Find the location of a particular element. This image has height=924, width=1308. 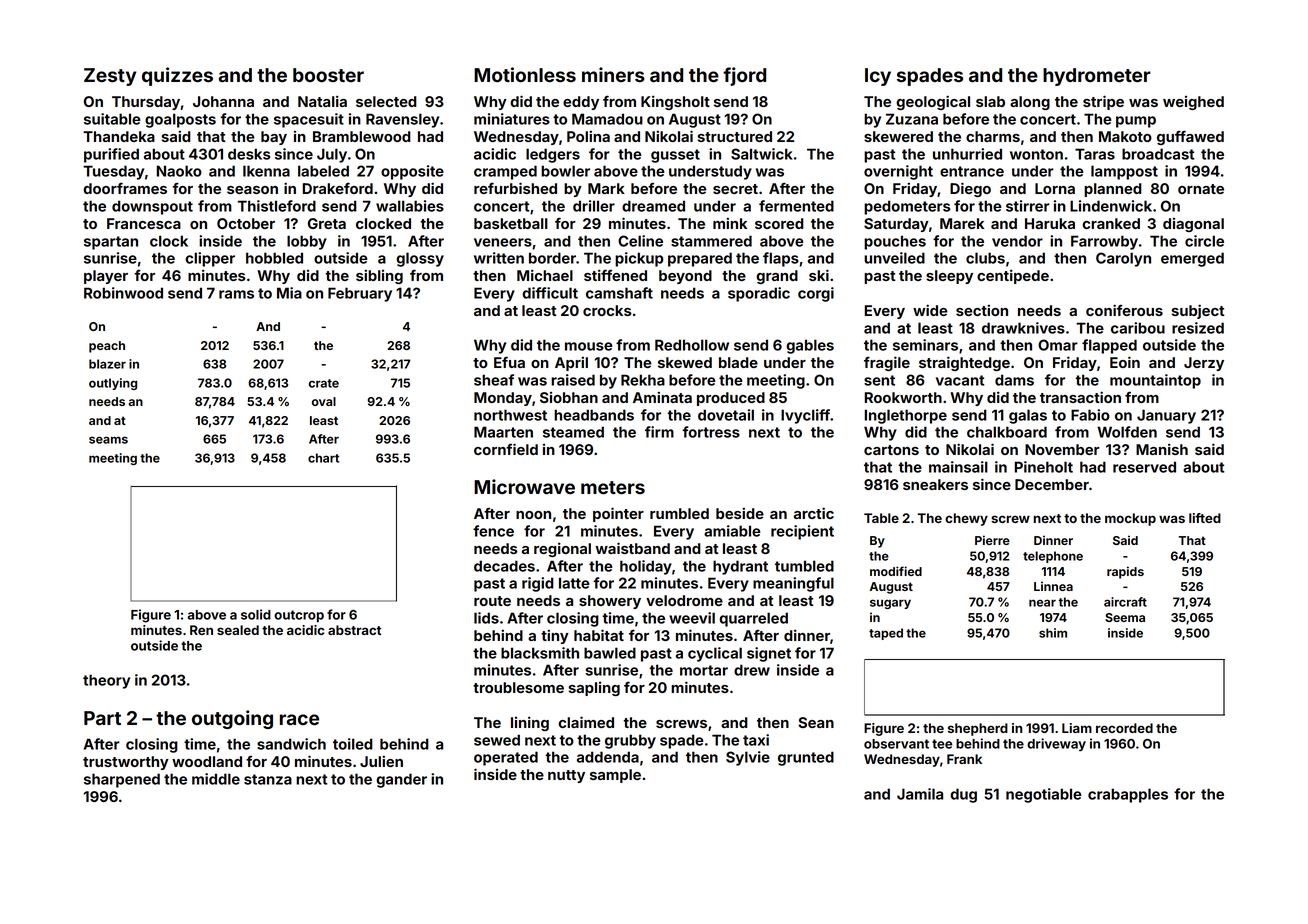

signet is located at coordinates (769, 654).
